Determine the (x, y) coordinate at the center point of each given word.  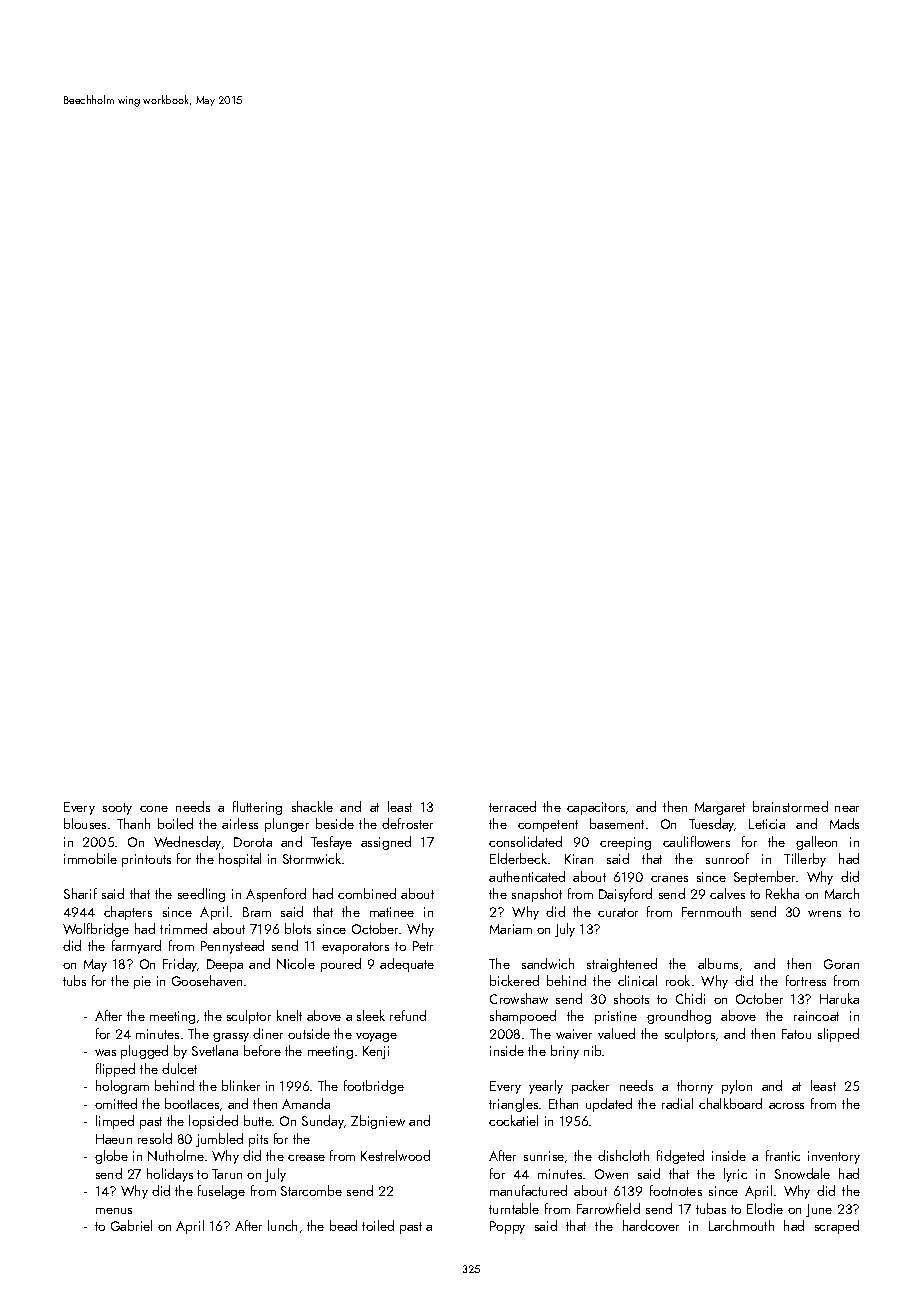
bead (343, 1225)
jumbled (219, 1140)
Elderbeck (518, 858)
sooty (117, 809)
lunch (282, 1225)
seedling (201, 895)
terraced (512, 806)
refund (408, 1015)
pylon (737, 1087)
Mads (844, 823)
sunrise (544, 1156)
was (105, 1052)
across (786, 1106)
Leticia (767, 824)
